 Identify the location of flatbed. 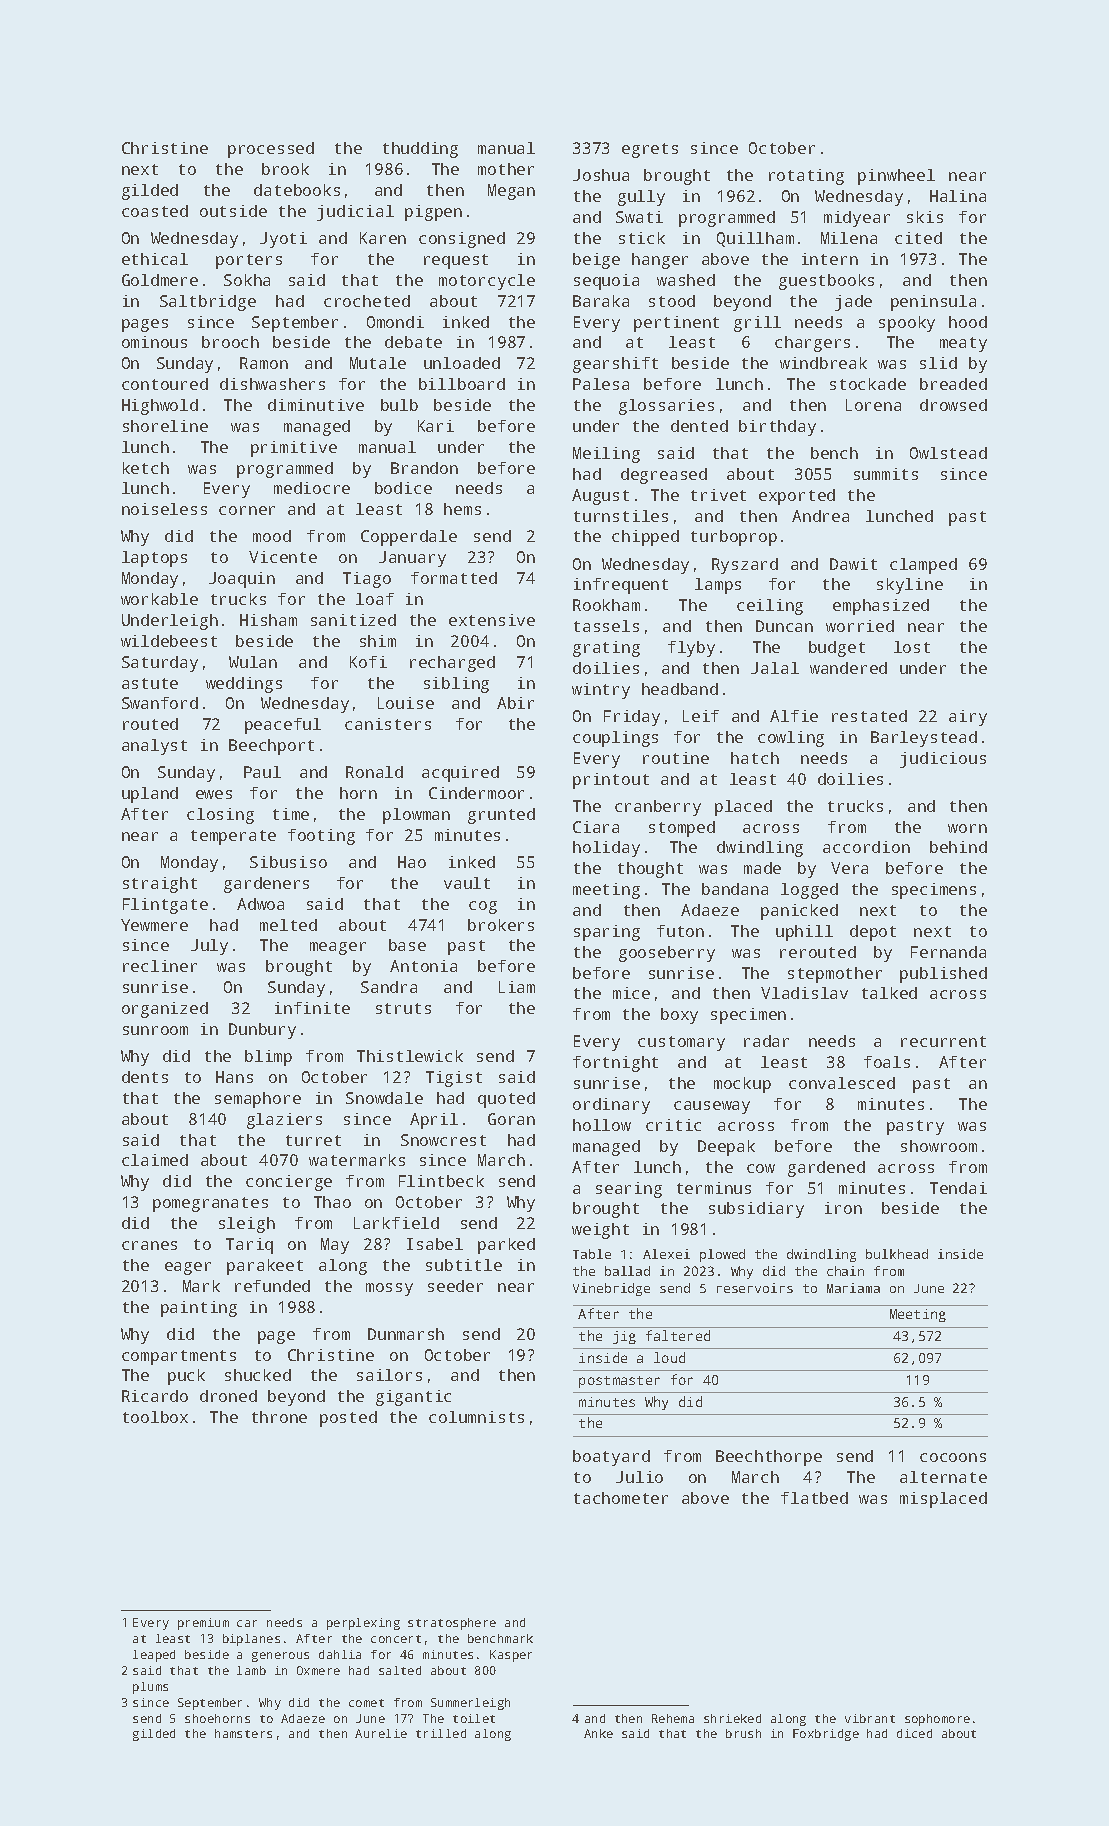
(814, 1498).
